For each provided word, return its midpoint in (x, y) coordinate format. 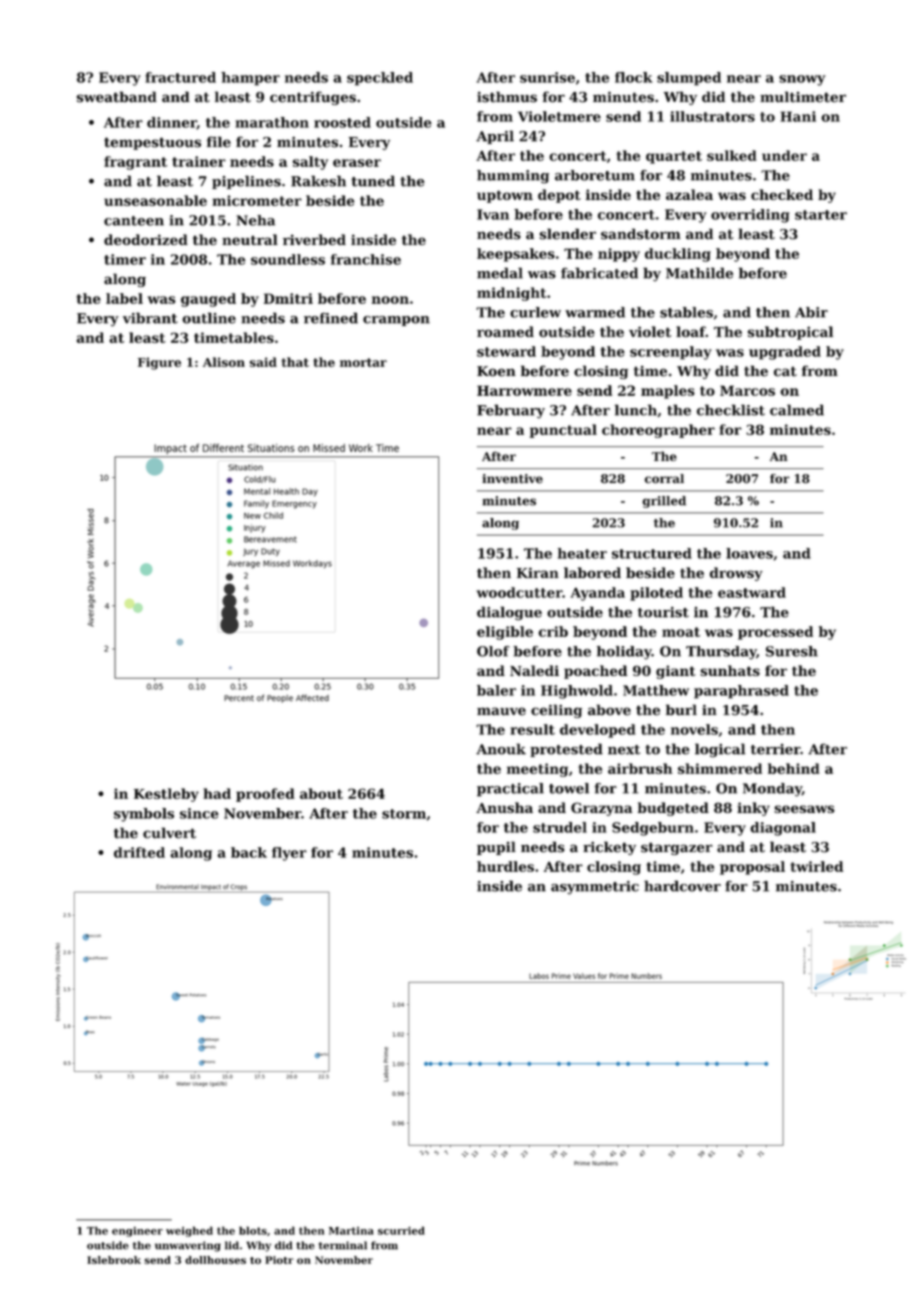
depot (559, 196)
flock (634, 77)
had (217, 793)
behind (794, 768)
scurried (401, 1230)
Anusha (504, 807)
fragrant (135, 163)
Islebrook (114, 1260)
